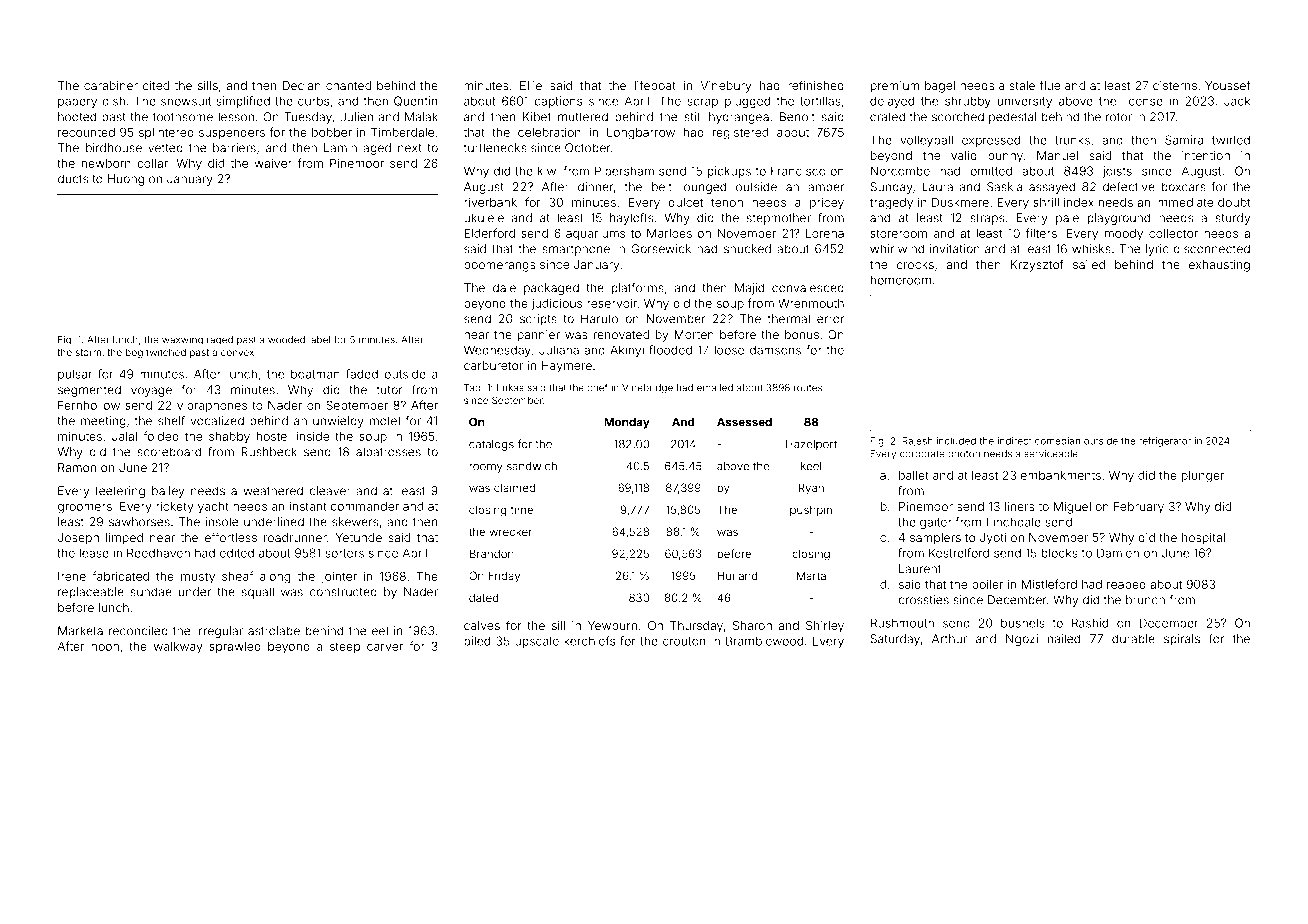  Describe the element at coordinates (726, 87) in the screenshot. I see `Vinebury` at that location.
